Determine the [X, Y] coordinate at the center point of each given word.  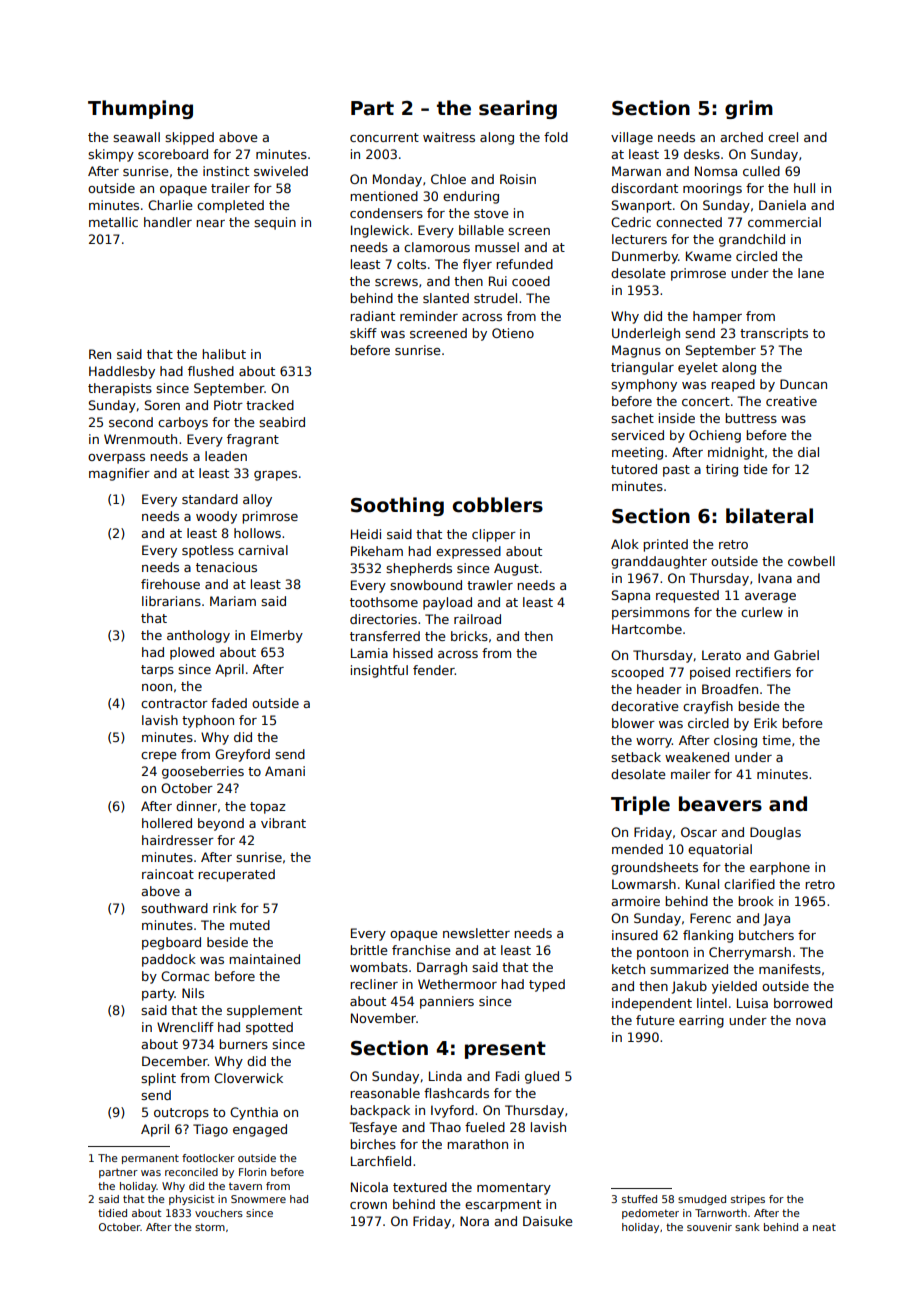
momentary [514, 1189]
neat [824, 1227]
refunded [524, 264]
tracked [270, 405]
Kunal [702, 884]
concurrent [384, 137]
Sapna [631, 596]
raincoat [168, 874]
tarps [157, 671]
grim [749, 109]
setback [636, 757]
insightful [379, 671]
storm [210, 1227]
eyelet [698, 368]
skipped [189, 138]
